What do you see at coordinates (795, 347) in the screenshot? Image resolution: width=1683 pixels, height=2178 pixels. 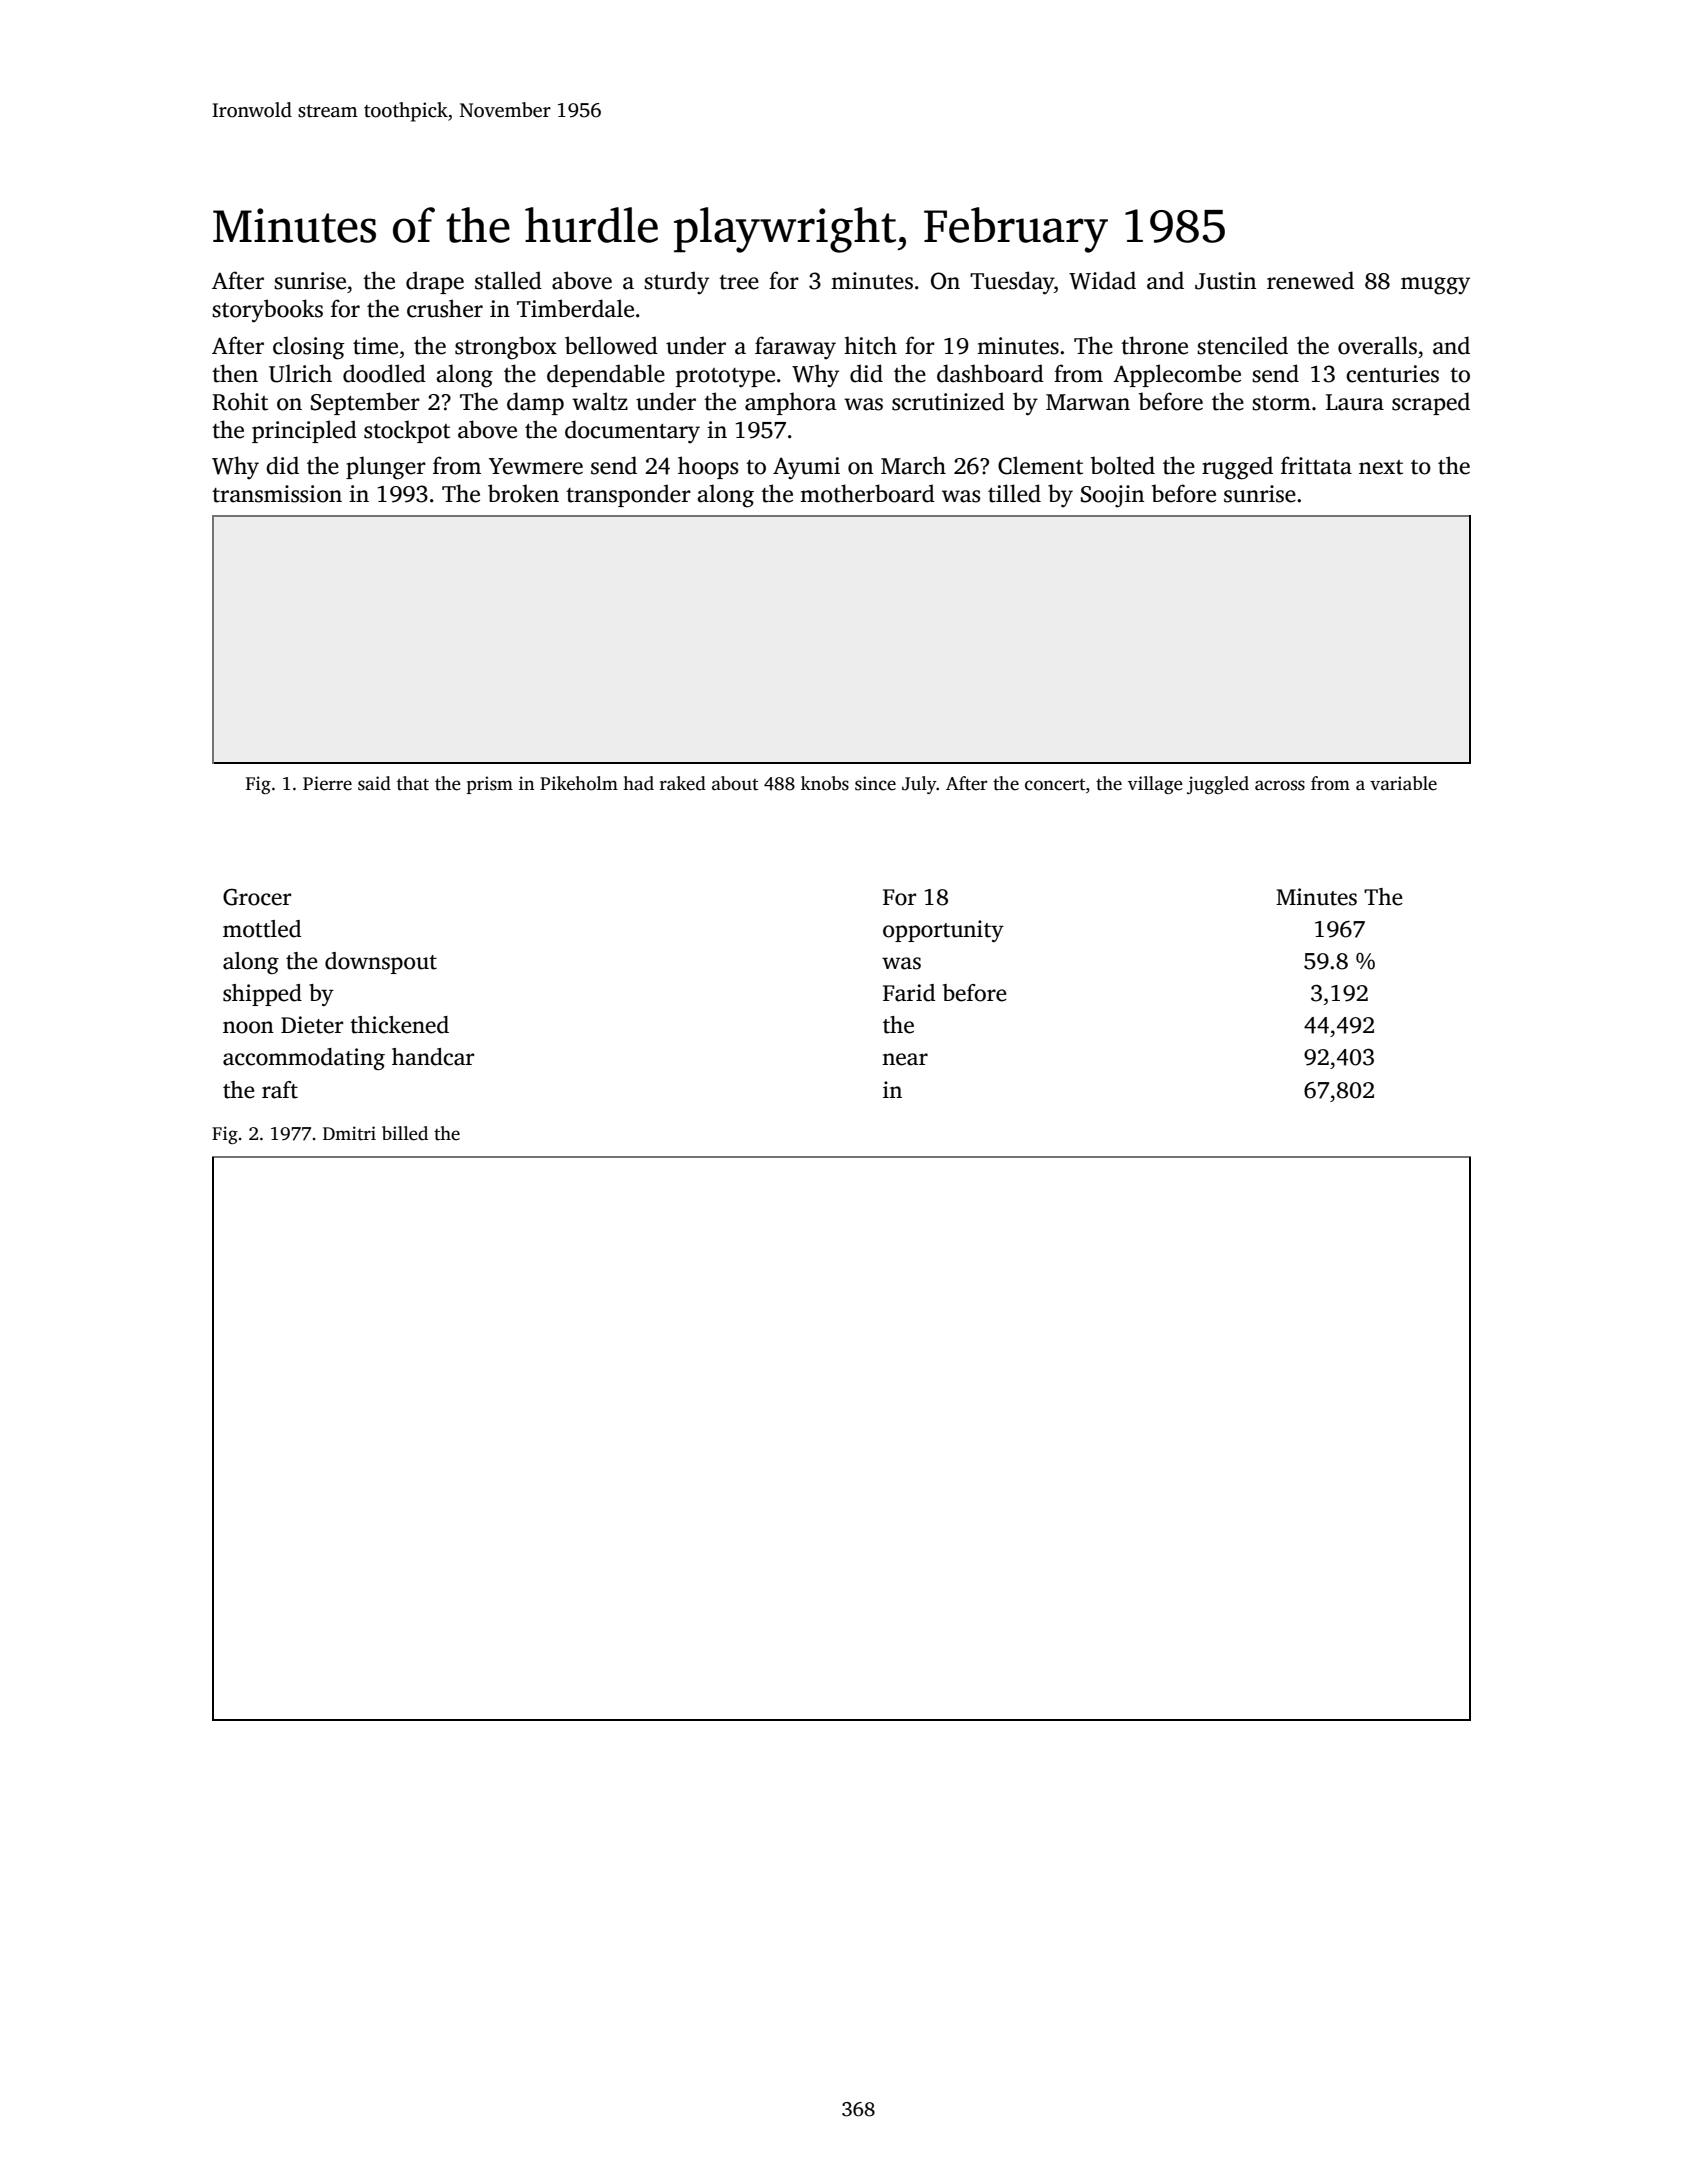 I see `faraway` at bounding box center [795, 347].
